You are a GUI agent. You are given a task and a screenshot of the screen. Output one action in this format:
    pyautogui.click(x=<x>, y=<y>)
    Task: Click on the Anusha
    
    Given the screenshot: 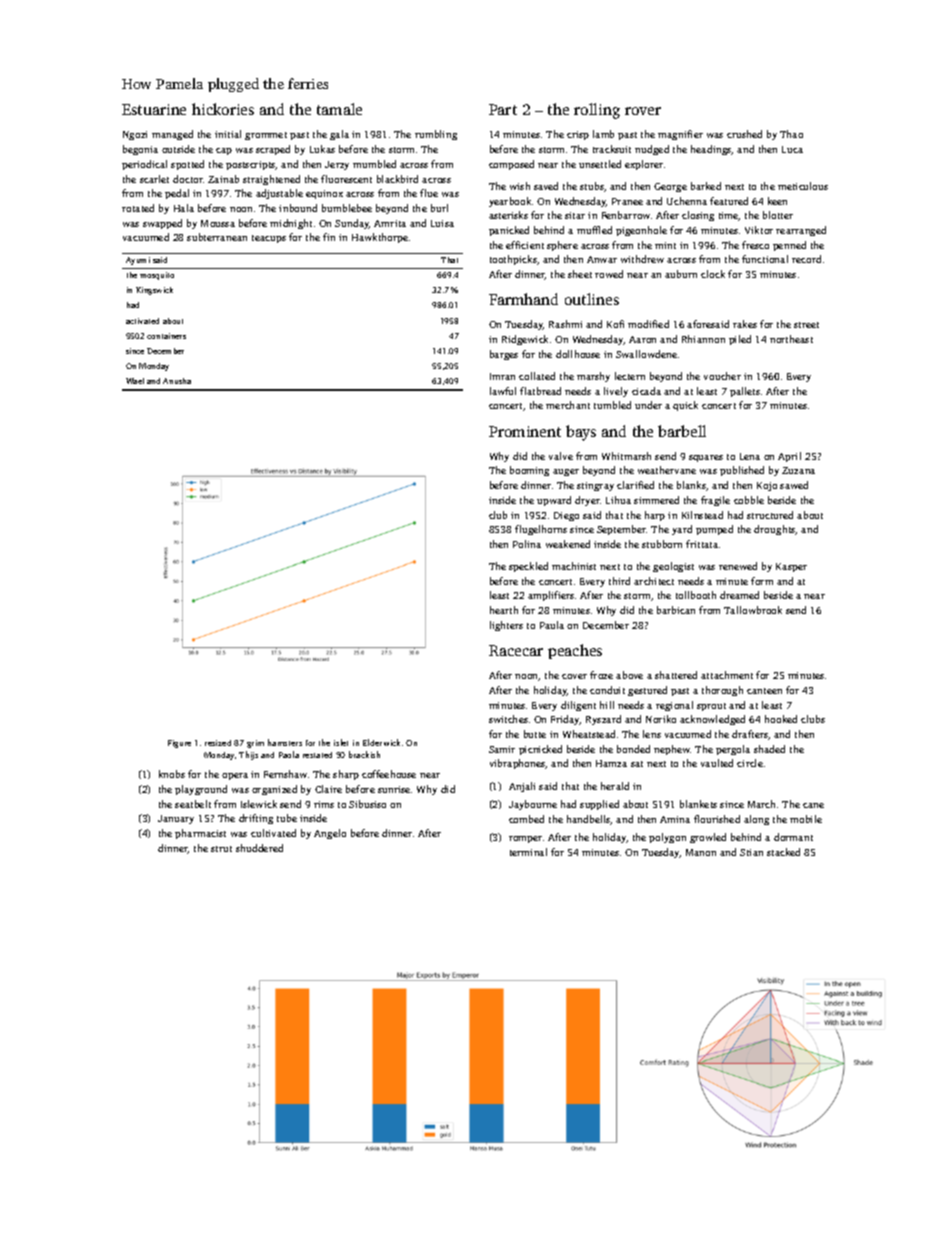 What is the action you would take?
    pyautogui.click(x=177, y=381)
